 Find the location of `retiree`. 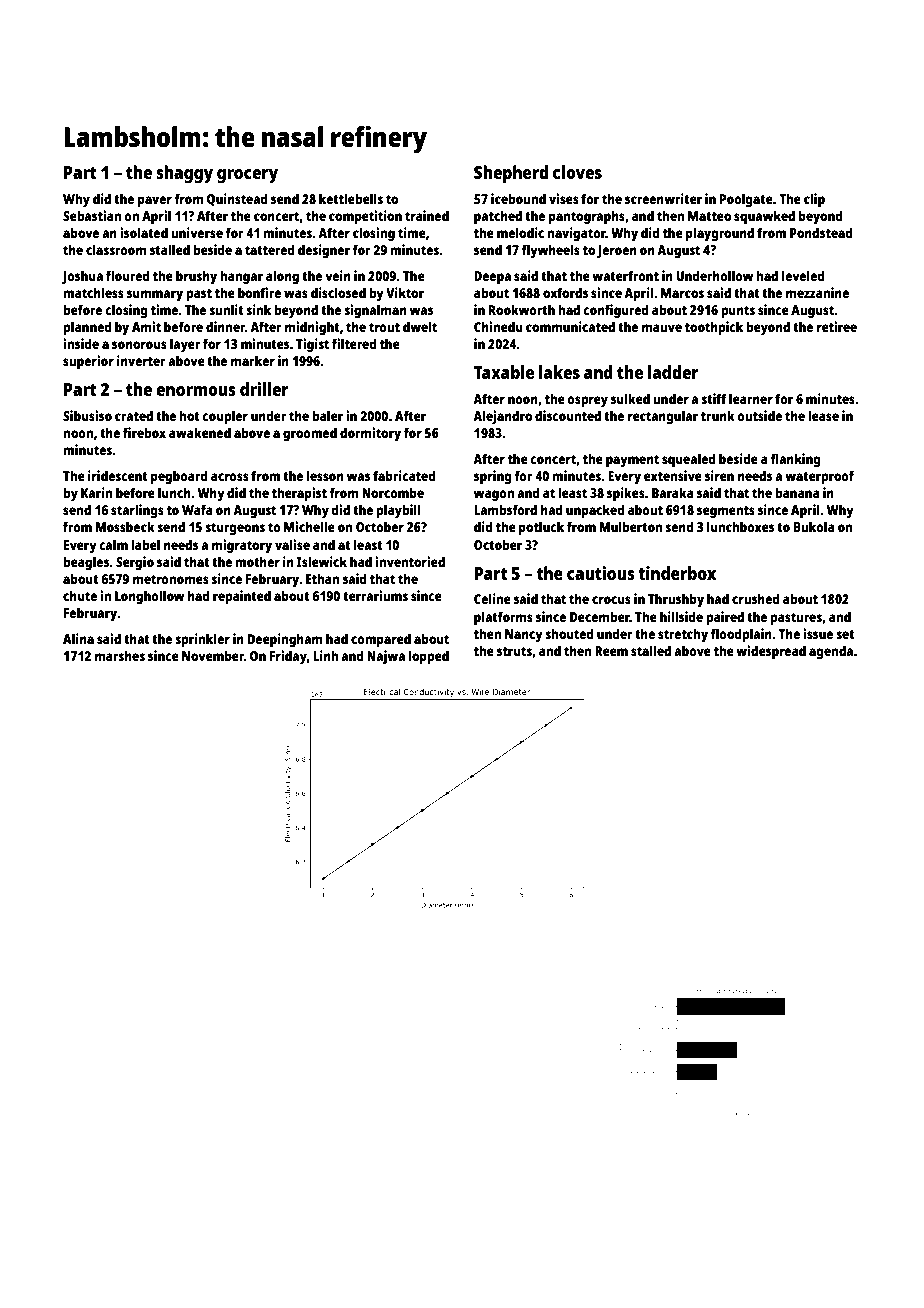

retiree is located at coordinates (837, 326).
